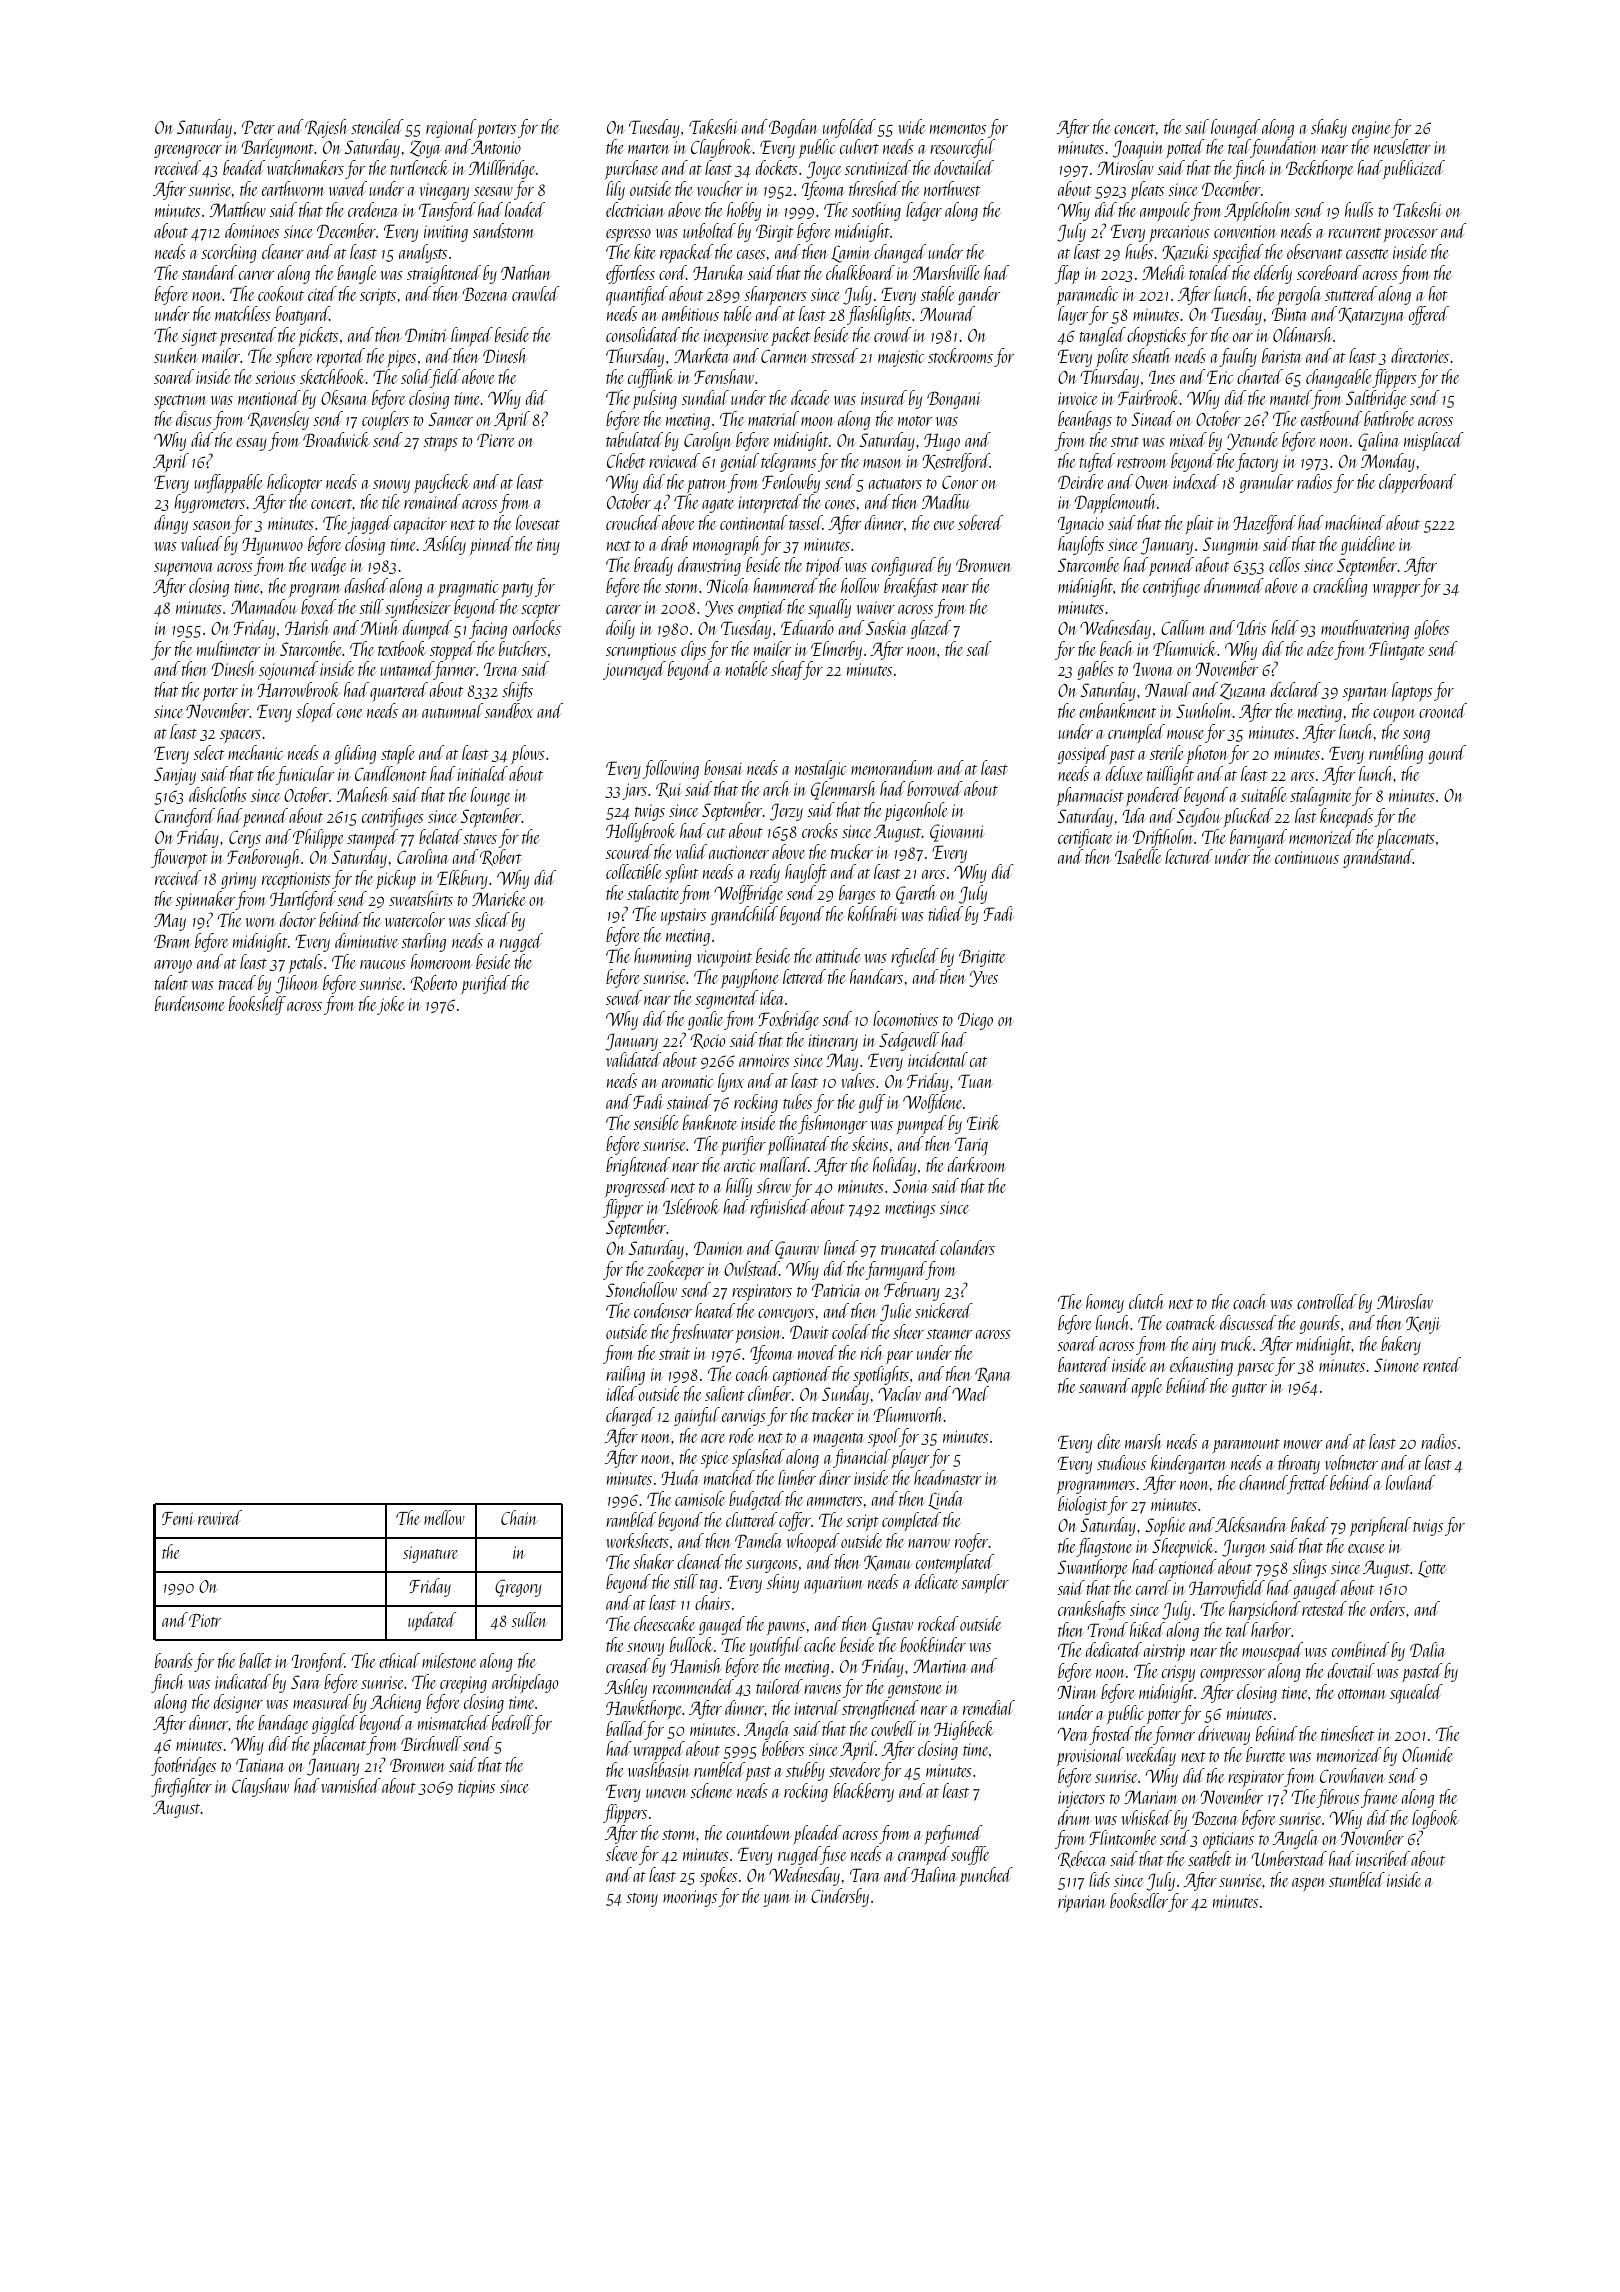 This screenshot has width=1620, height=2292. What do you see at coordinates (1163, 838) in the screenshot?
I see `Driftholm` at bounding box center [1163, 838].
